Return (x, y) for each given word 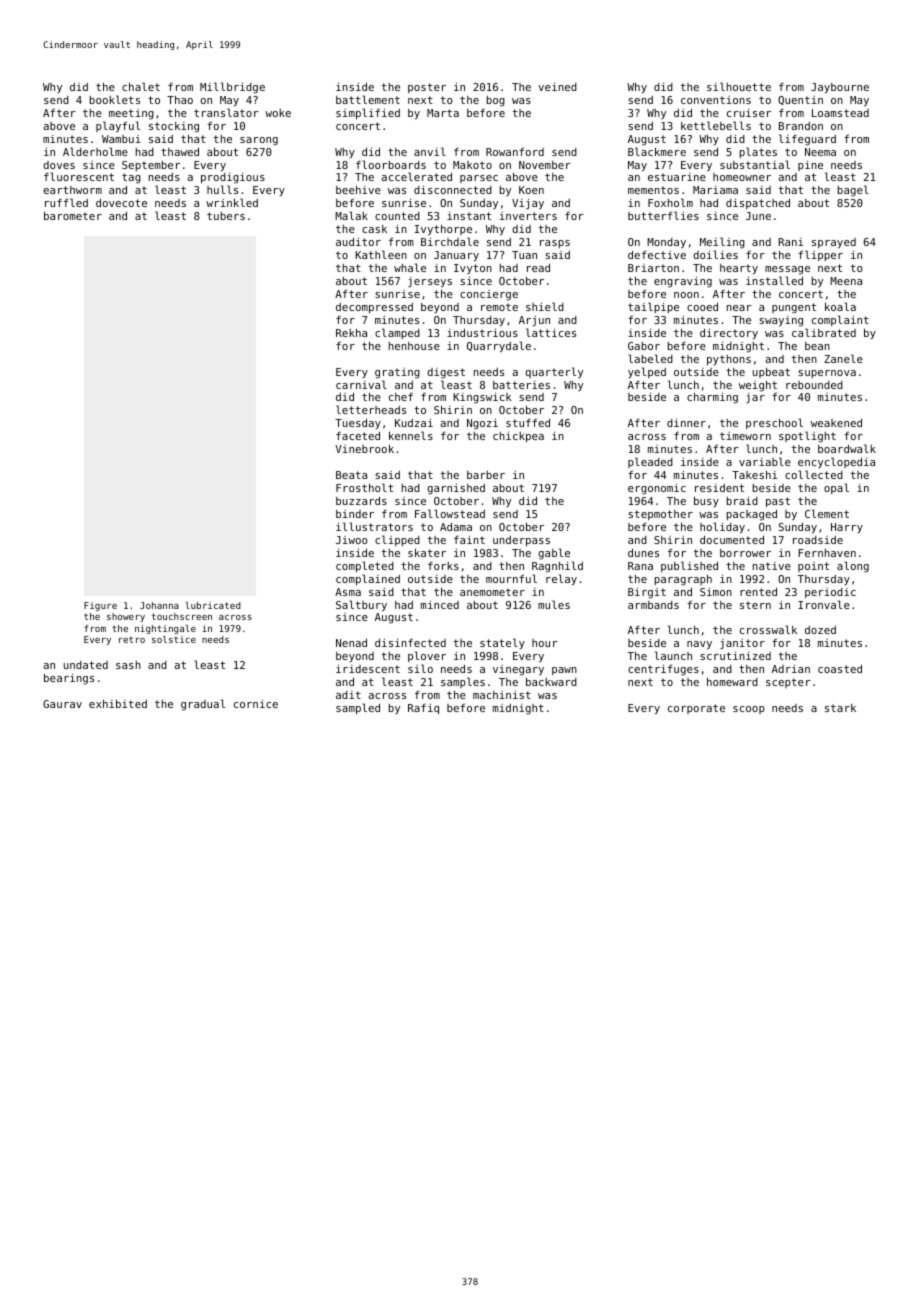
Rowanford (515, 151)
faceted (358, 435)
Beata (351, 475)
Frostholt (364, 487)
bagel (853, 191)
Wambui (121, 139)
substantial (755, 164)
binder (355, 514)
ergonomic (657, 489)
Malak (351, 215)
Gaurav (62, 704)
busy (706, 501)
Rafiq (423, 709)
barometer (73, 215)
